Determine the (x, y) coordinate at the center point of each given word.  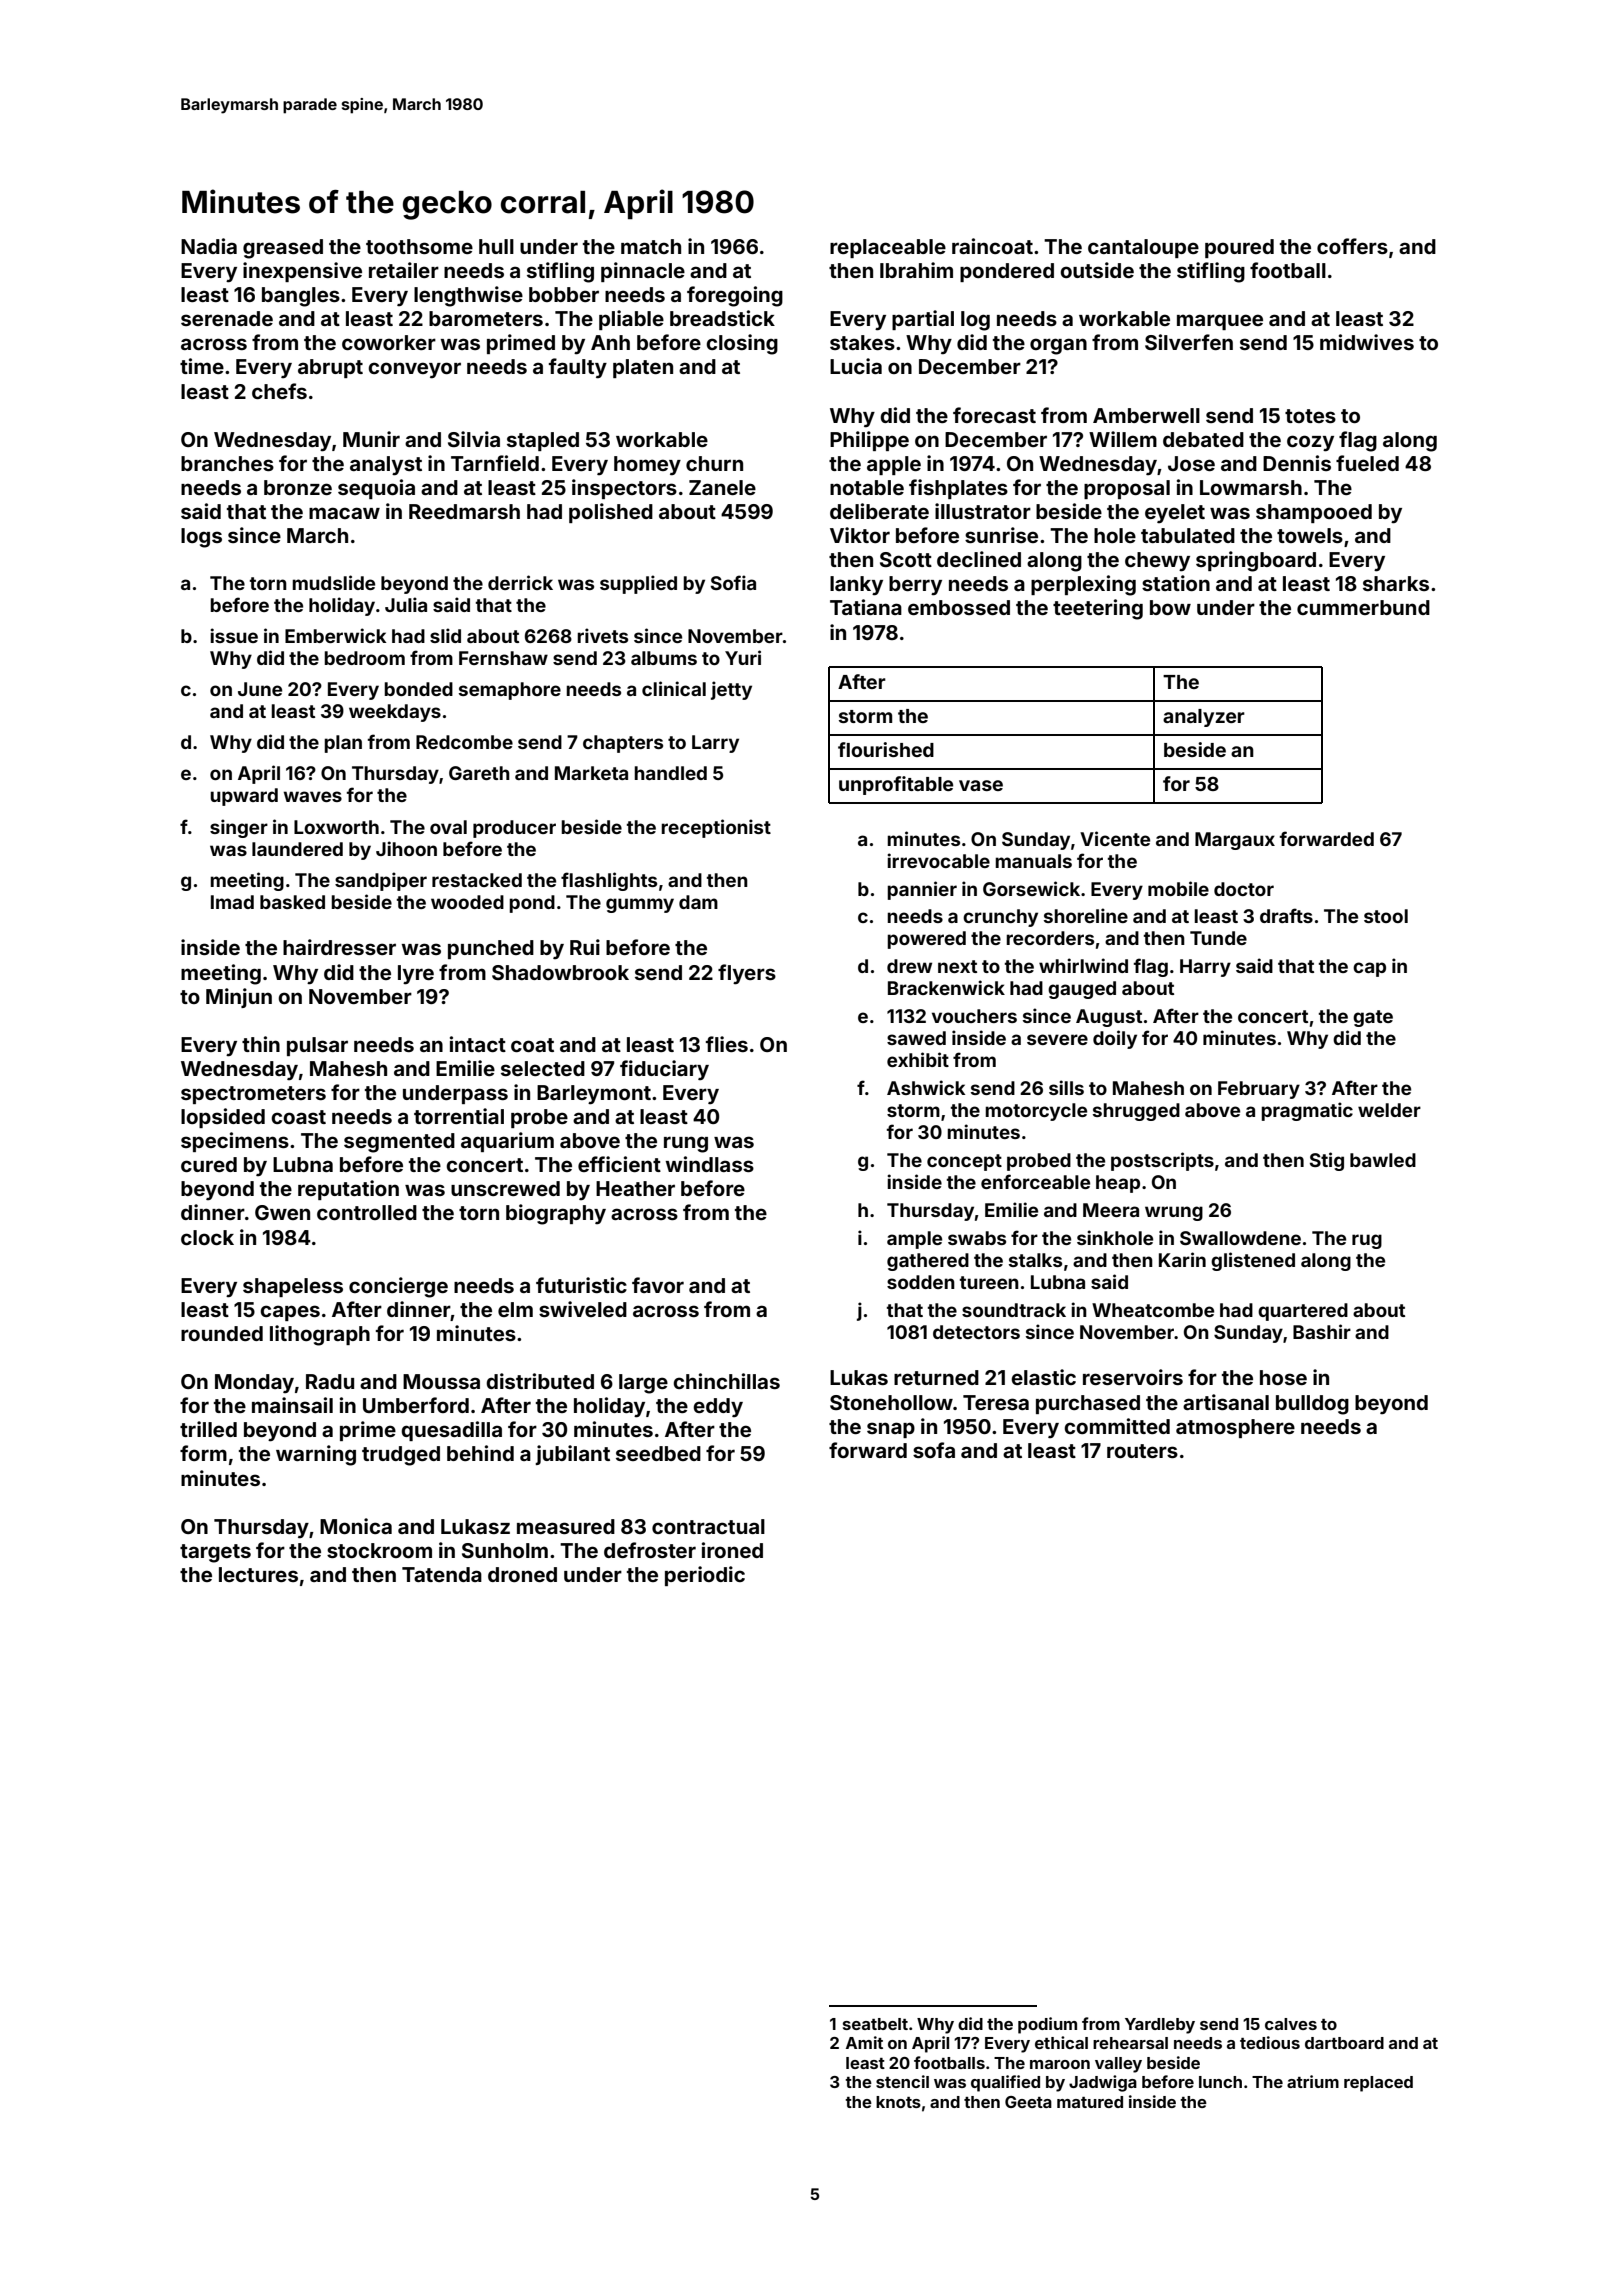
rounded (222, 1333)
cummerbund (1363, 607)
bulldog (1312, 1405)
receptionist (716, 828)
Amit (864, 2042)
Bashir (1322, 1331)
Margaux (1235, 841)
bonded (418, 689)
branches (227, 463)
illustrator (983, 511)
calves (1291, 2024)
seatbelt (875, 2024)
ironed (732, 1550)
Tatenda (442, 1574)
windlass (709, 1164)
